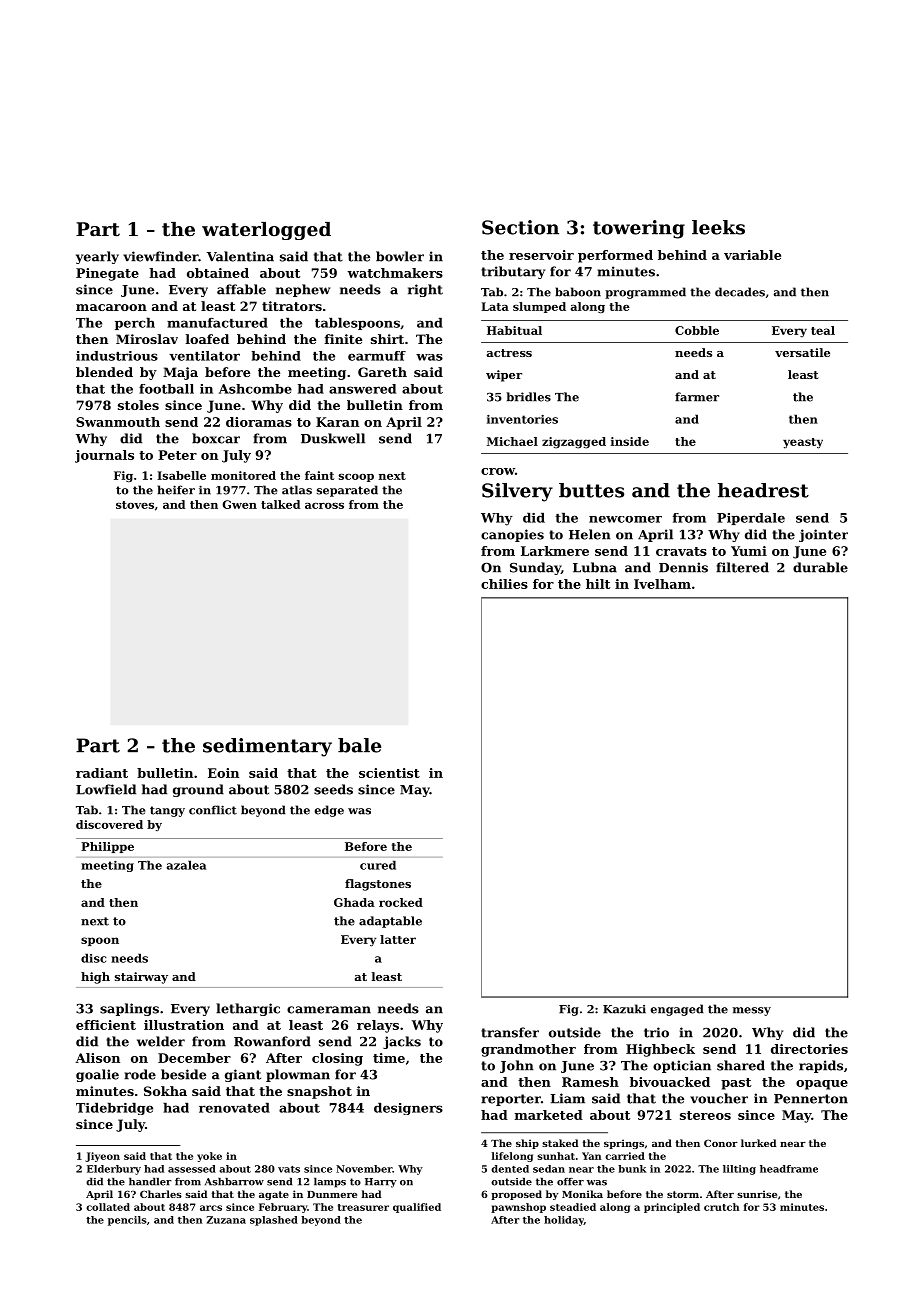  What do you see at coordinates (803, 443) in the image?
I see `yeasty` at bounding box center [803, 443].
